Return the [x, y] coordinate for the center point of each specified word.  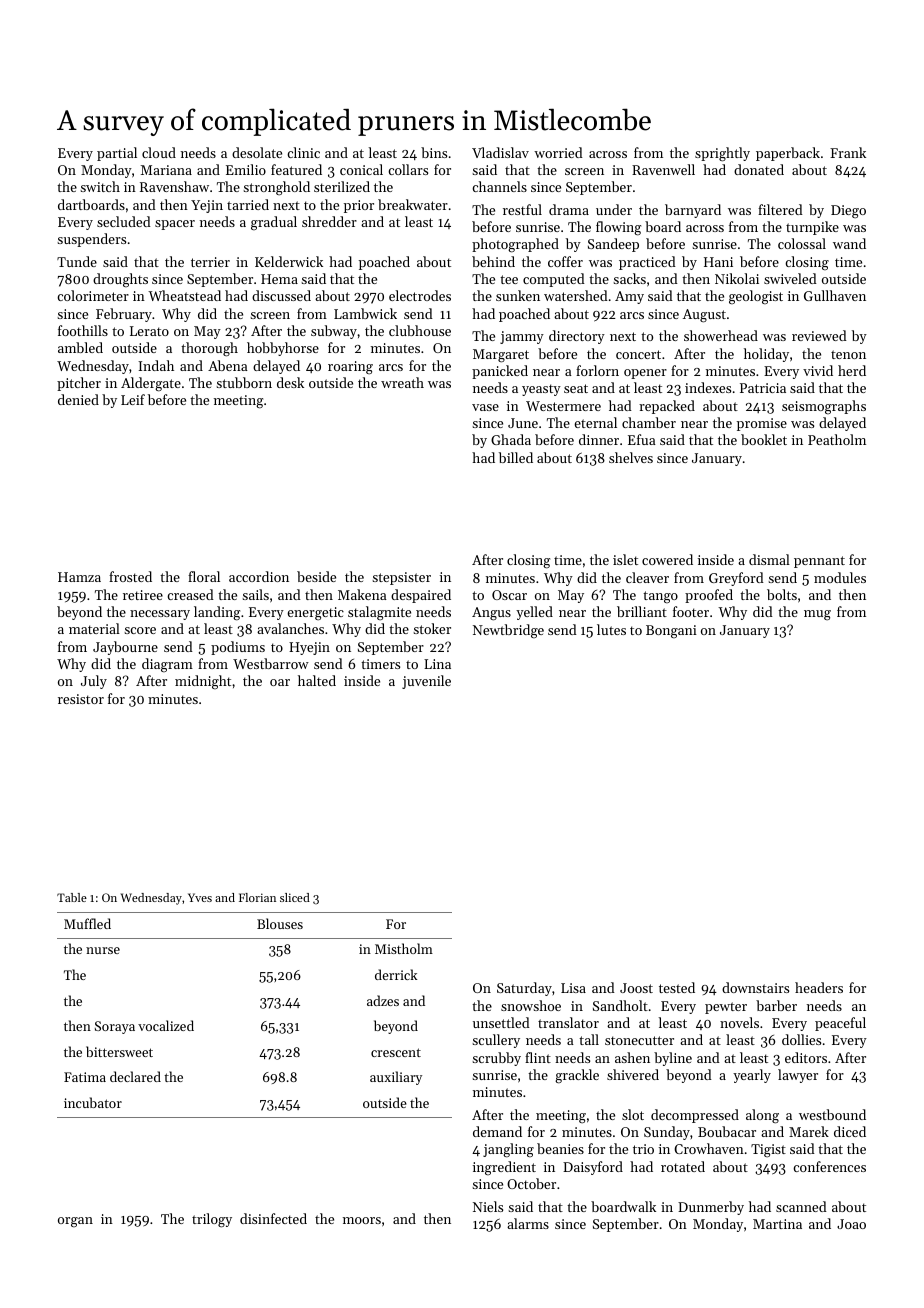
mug [817, 615]
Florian [257, 897]
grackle [577, 1076]
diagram [167, 665]
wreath [402, 382]
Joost [636, 988]
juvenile [426, 682]
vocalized [166, 1025]
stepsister [401, 578]
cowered [667, 559]
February [124, 315]
